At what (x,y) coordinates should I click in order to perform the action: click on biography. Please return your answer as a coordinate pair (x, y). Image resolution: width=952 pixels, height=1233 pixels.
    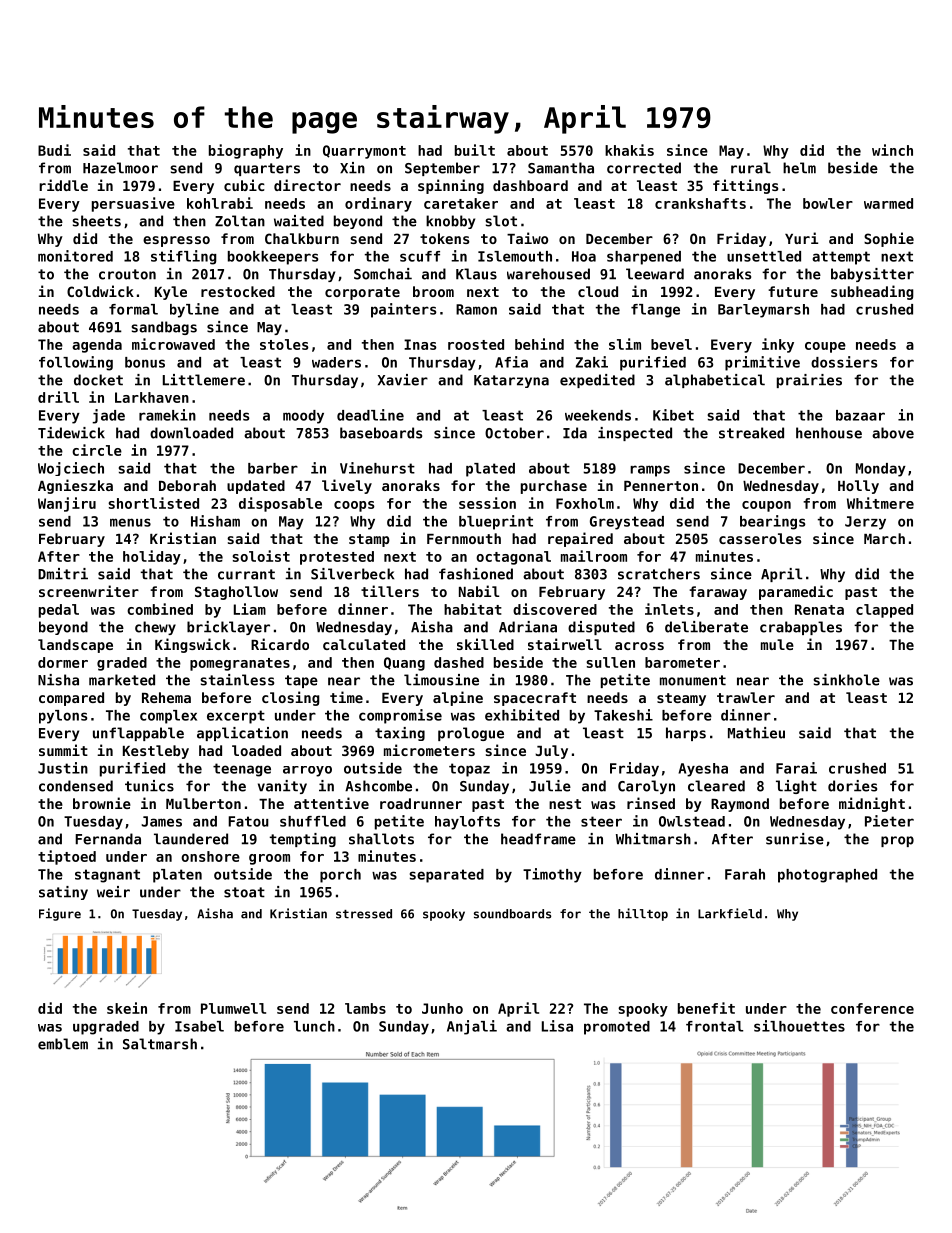
    Looking at the image, I should click on (246, 151).
